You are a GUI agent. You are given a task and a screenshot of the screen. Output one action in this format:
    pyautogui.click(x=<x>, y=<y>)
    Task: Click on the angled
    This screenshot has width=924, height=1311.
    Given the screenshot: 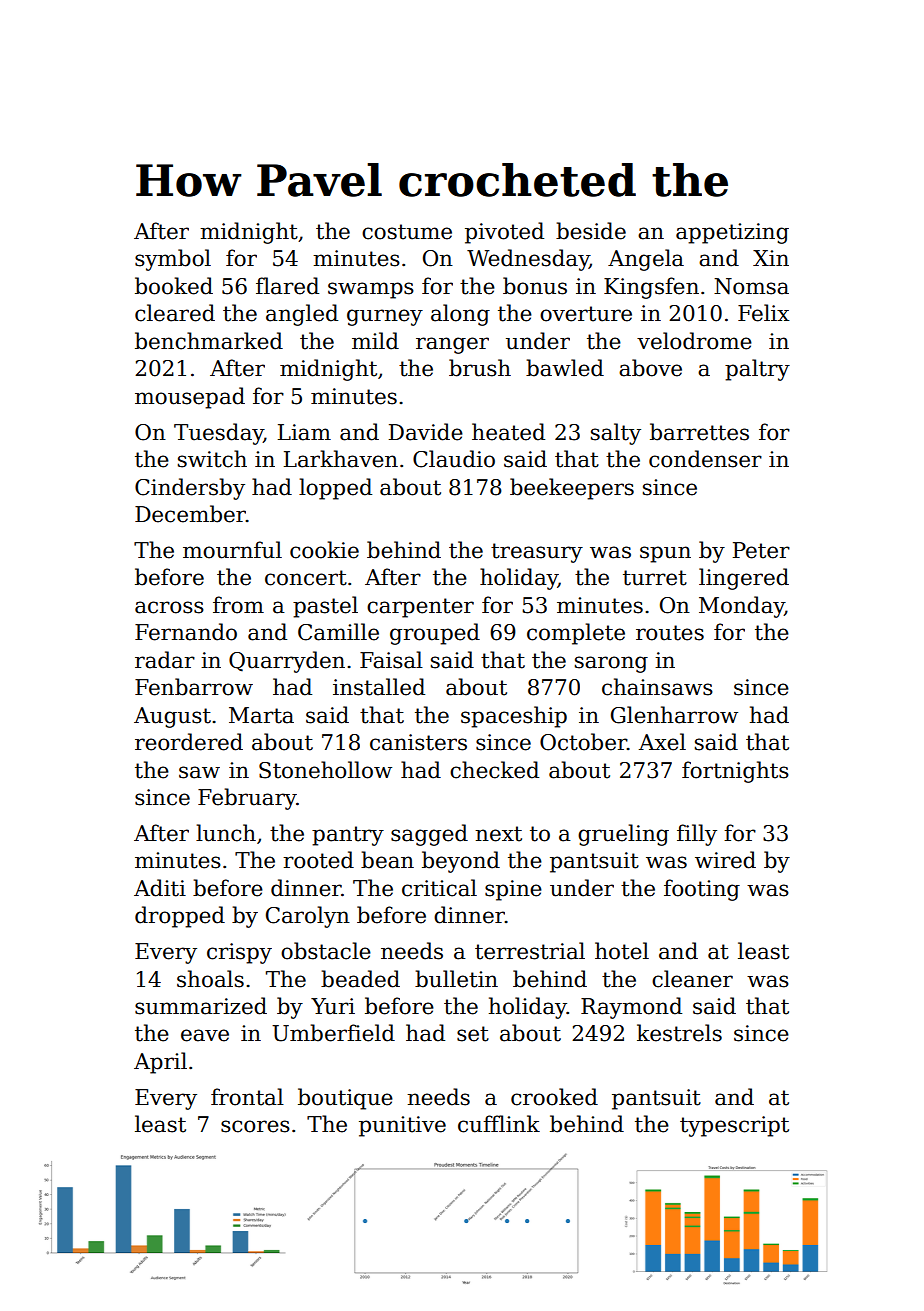 What is the action you would take?
    pyautogui.click(x=302, y=315)
